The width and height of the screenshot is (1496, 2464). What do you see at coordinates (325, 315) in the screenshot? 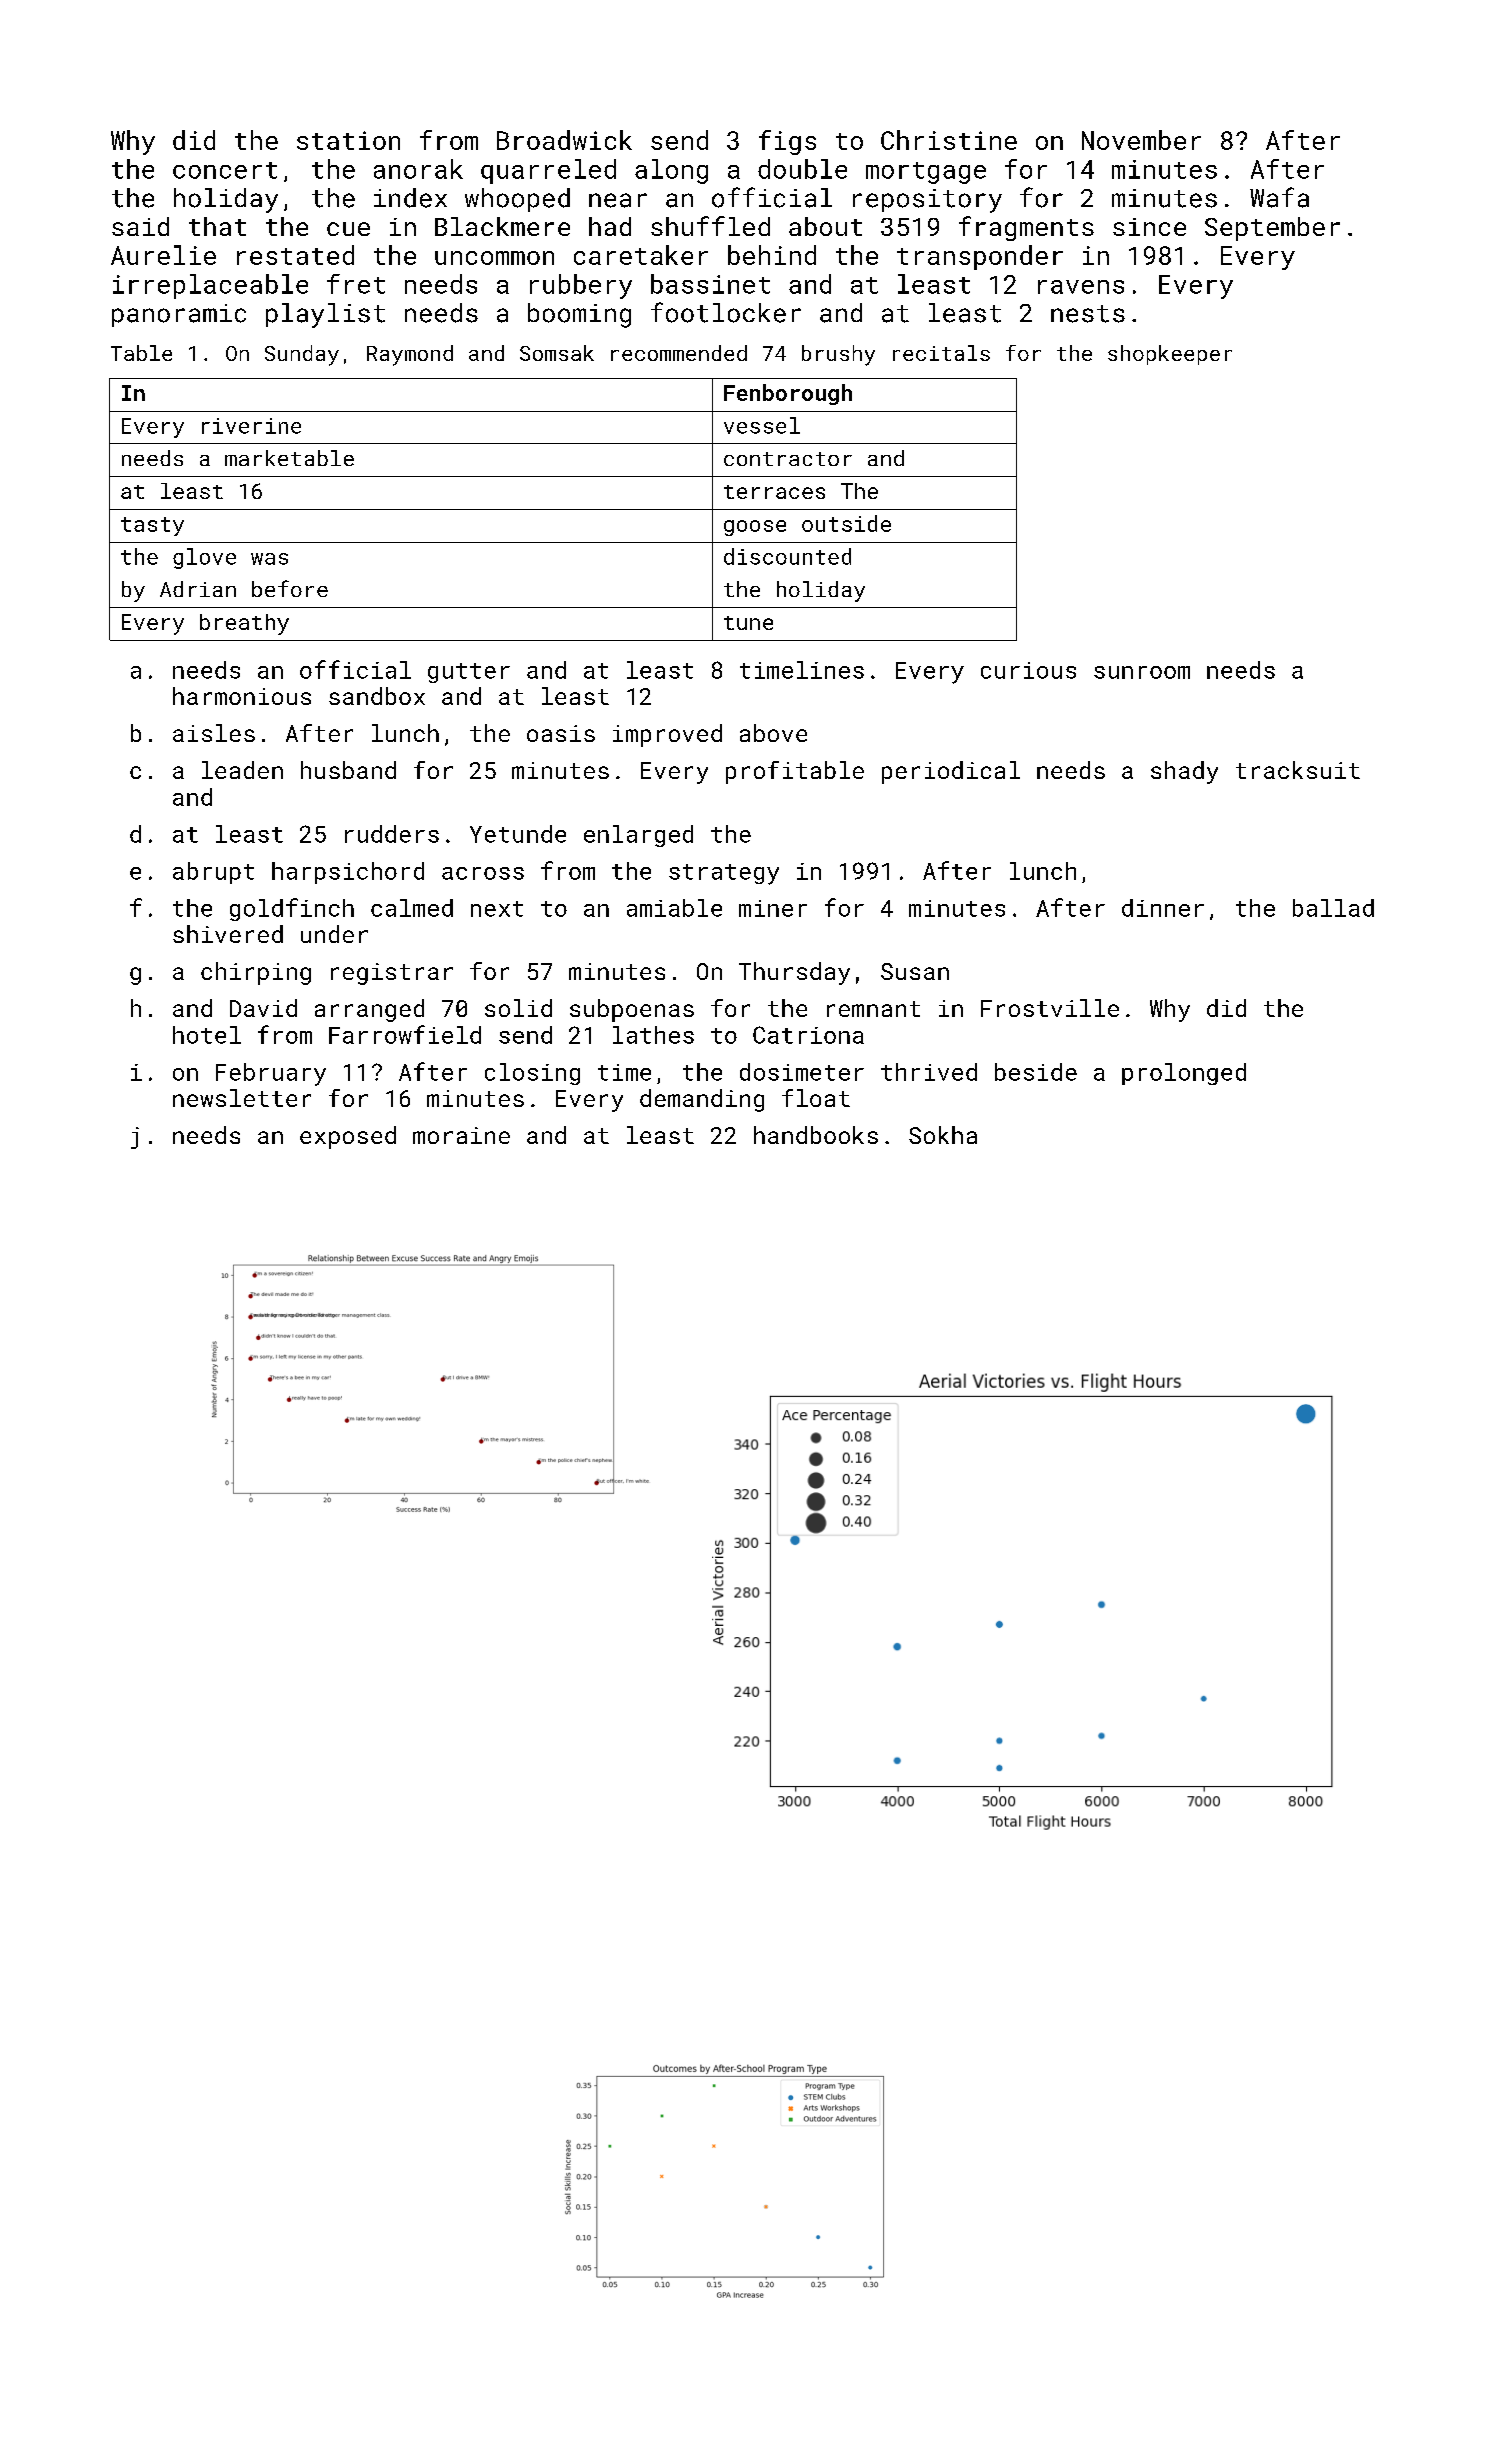
I see `playlist` at bounding box center [325, 315].
